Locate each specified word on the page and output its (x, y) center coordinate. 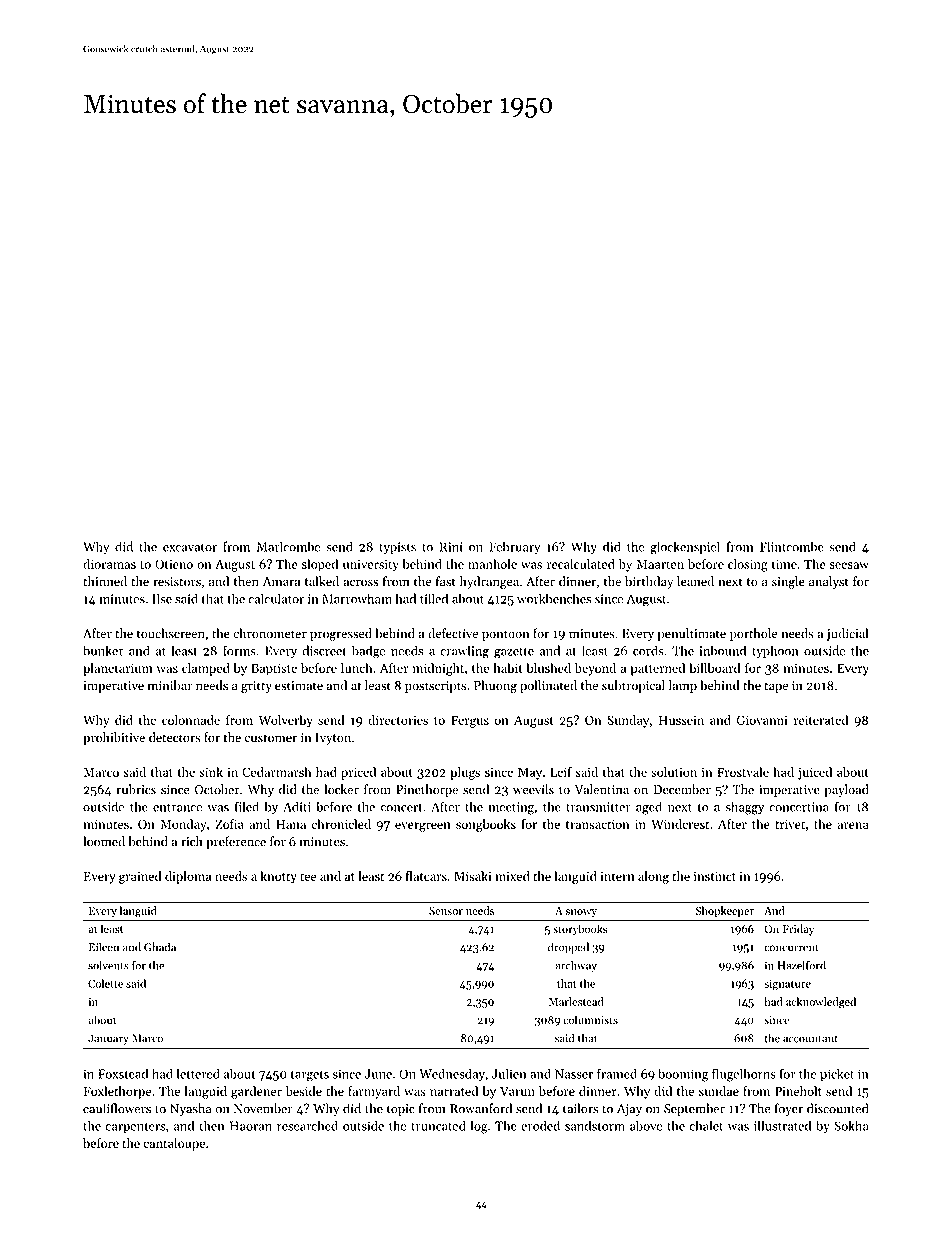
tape (776, 688)
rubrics (136, 789)
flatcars (426, 876)
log (479, 1127)
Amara (281, 582)
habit (508, 668)
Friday (798, 930)
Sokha (851, 1125)
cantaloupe (174, 1144)
